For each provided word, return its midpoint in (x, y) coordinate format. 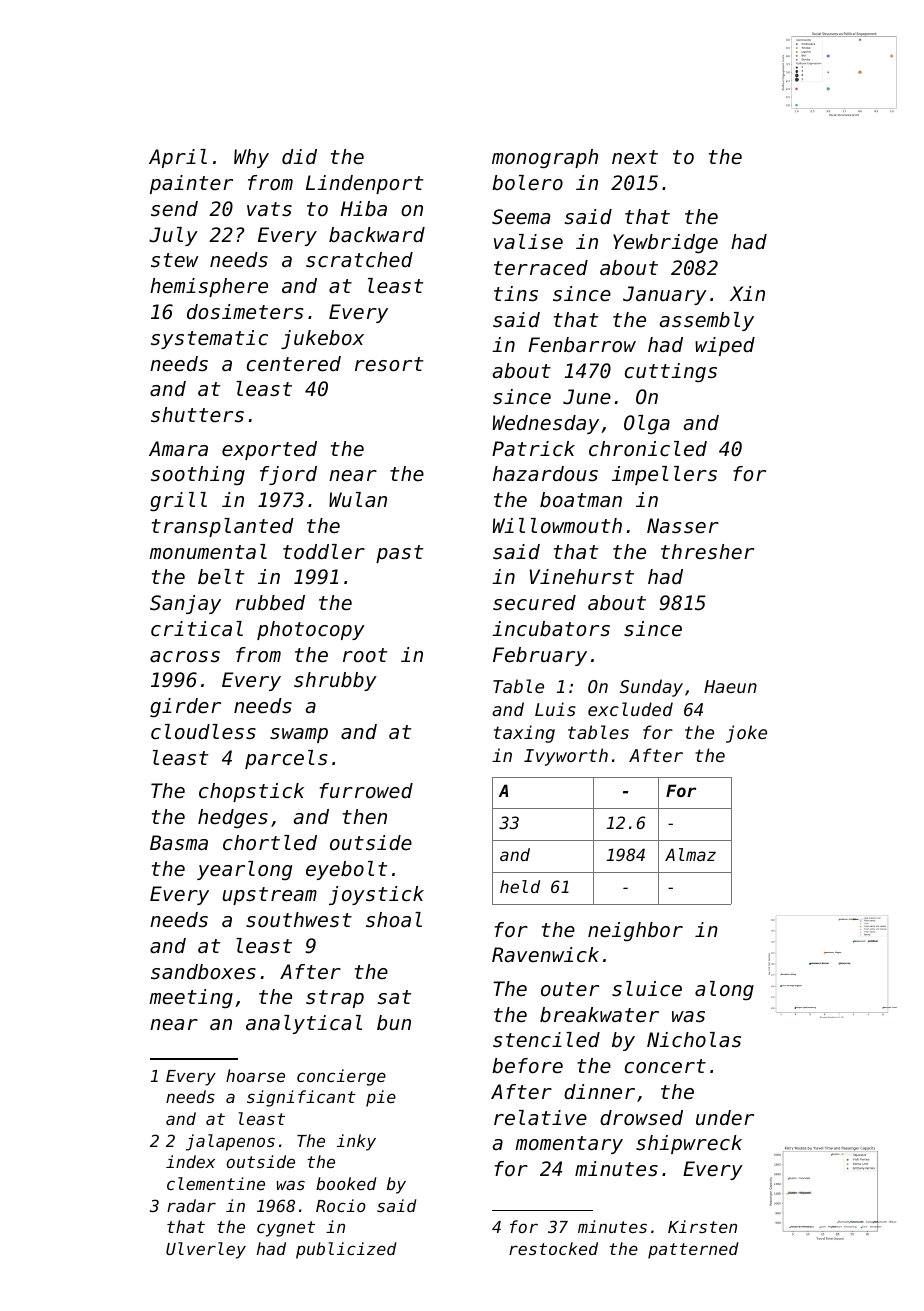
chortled (270, 843)
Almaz (690, 854)
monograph (545, 158)
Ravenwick (545, 955)
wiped (725, 346)
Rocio (341, 1205)
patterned (693, 1250)
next (635, 157)
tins (516, 294)
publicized (346, 1250)
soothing (198, 475)
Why (251, 158)
